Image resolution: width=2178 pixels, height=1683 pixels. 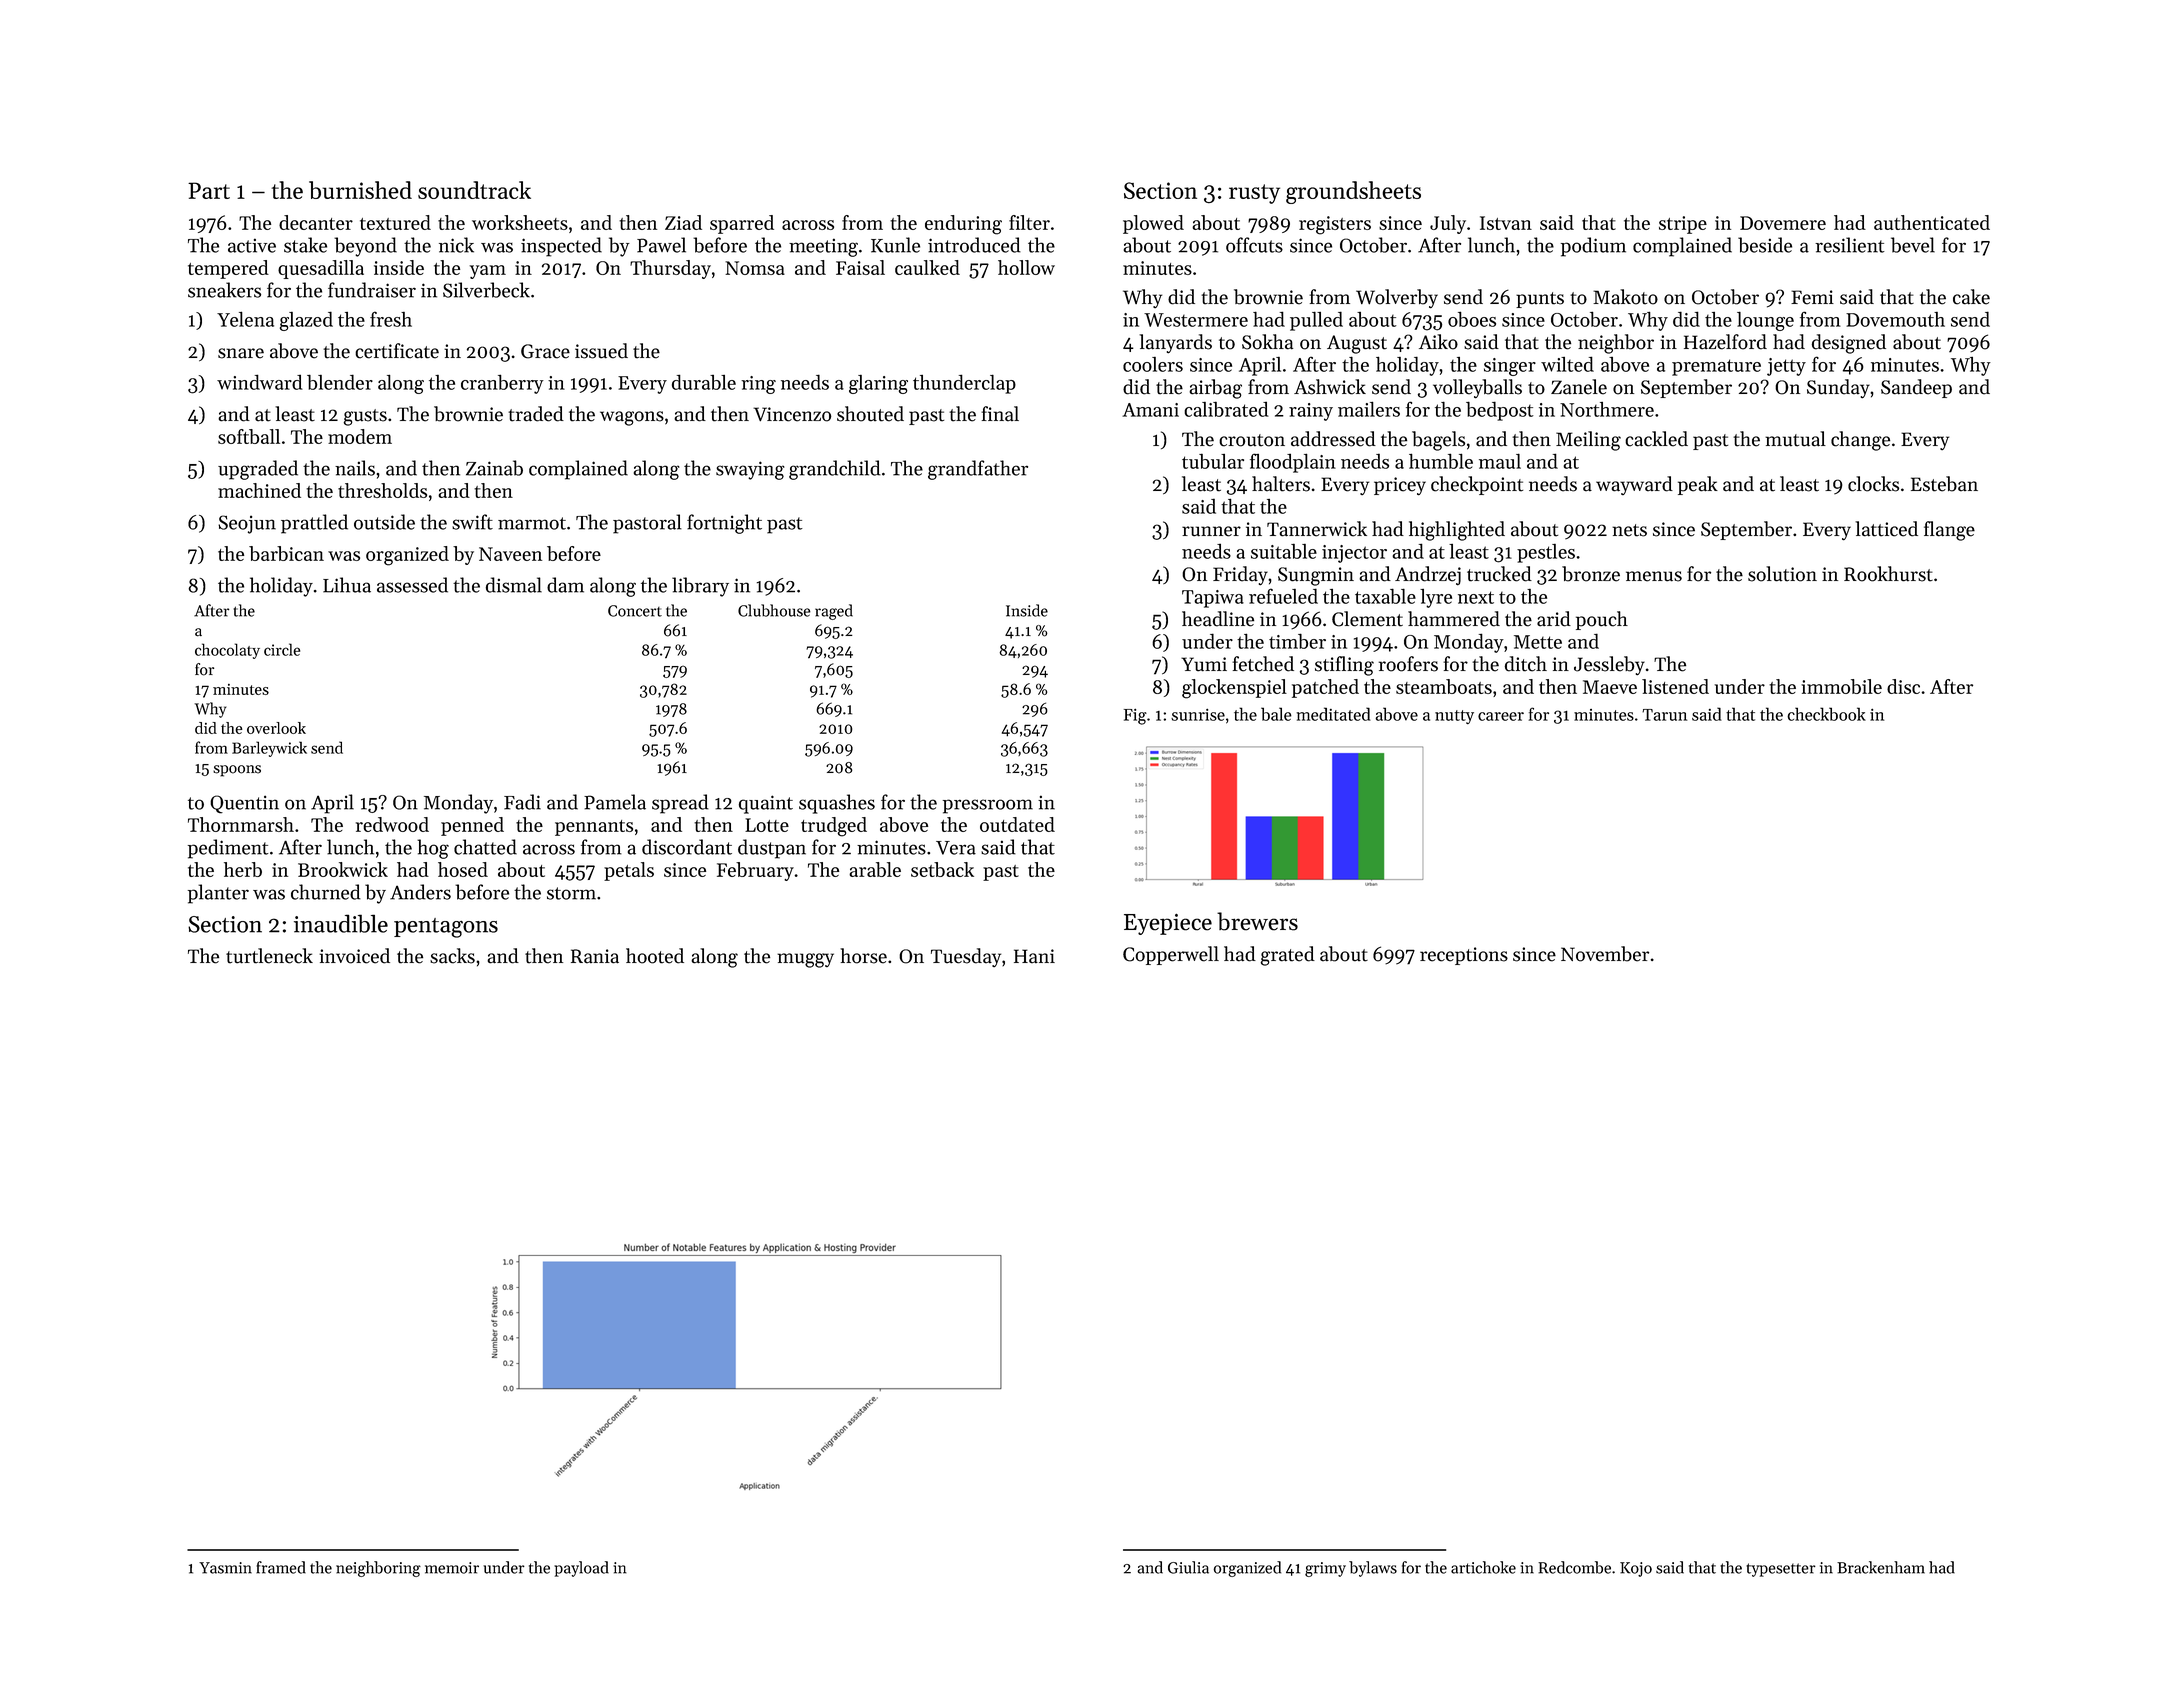 What do you see at coordinates (474, 190) in the screenshot?
I see `soundtrack` at bounding box center [474, 190].
